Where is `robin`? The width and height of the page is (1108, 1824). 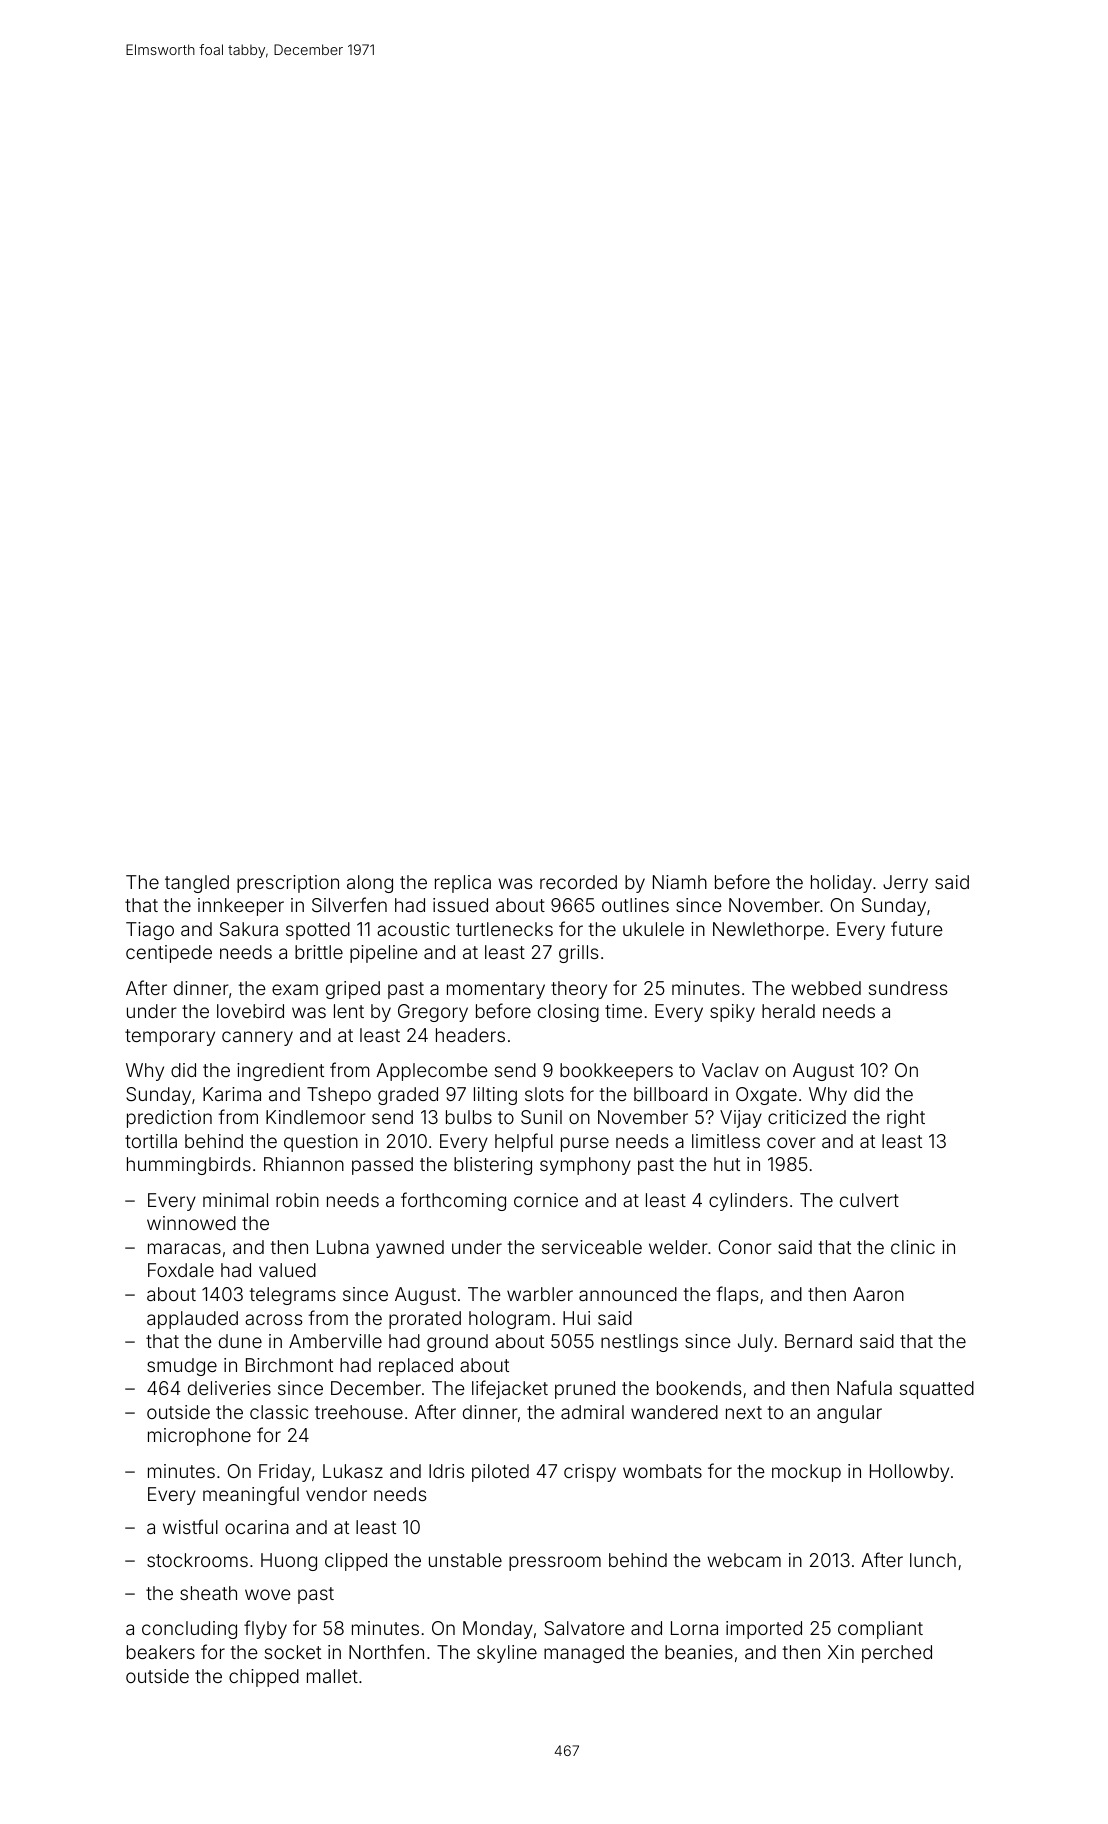 robin is located at coordinates (297, 1200).
